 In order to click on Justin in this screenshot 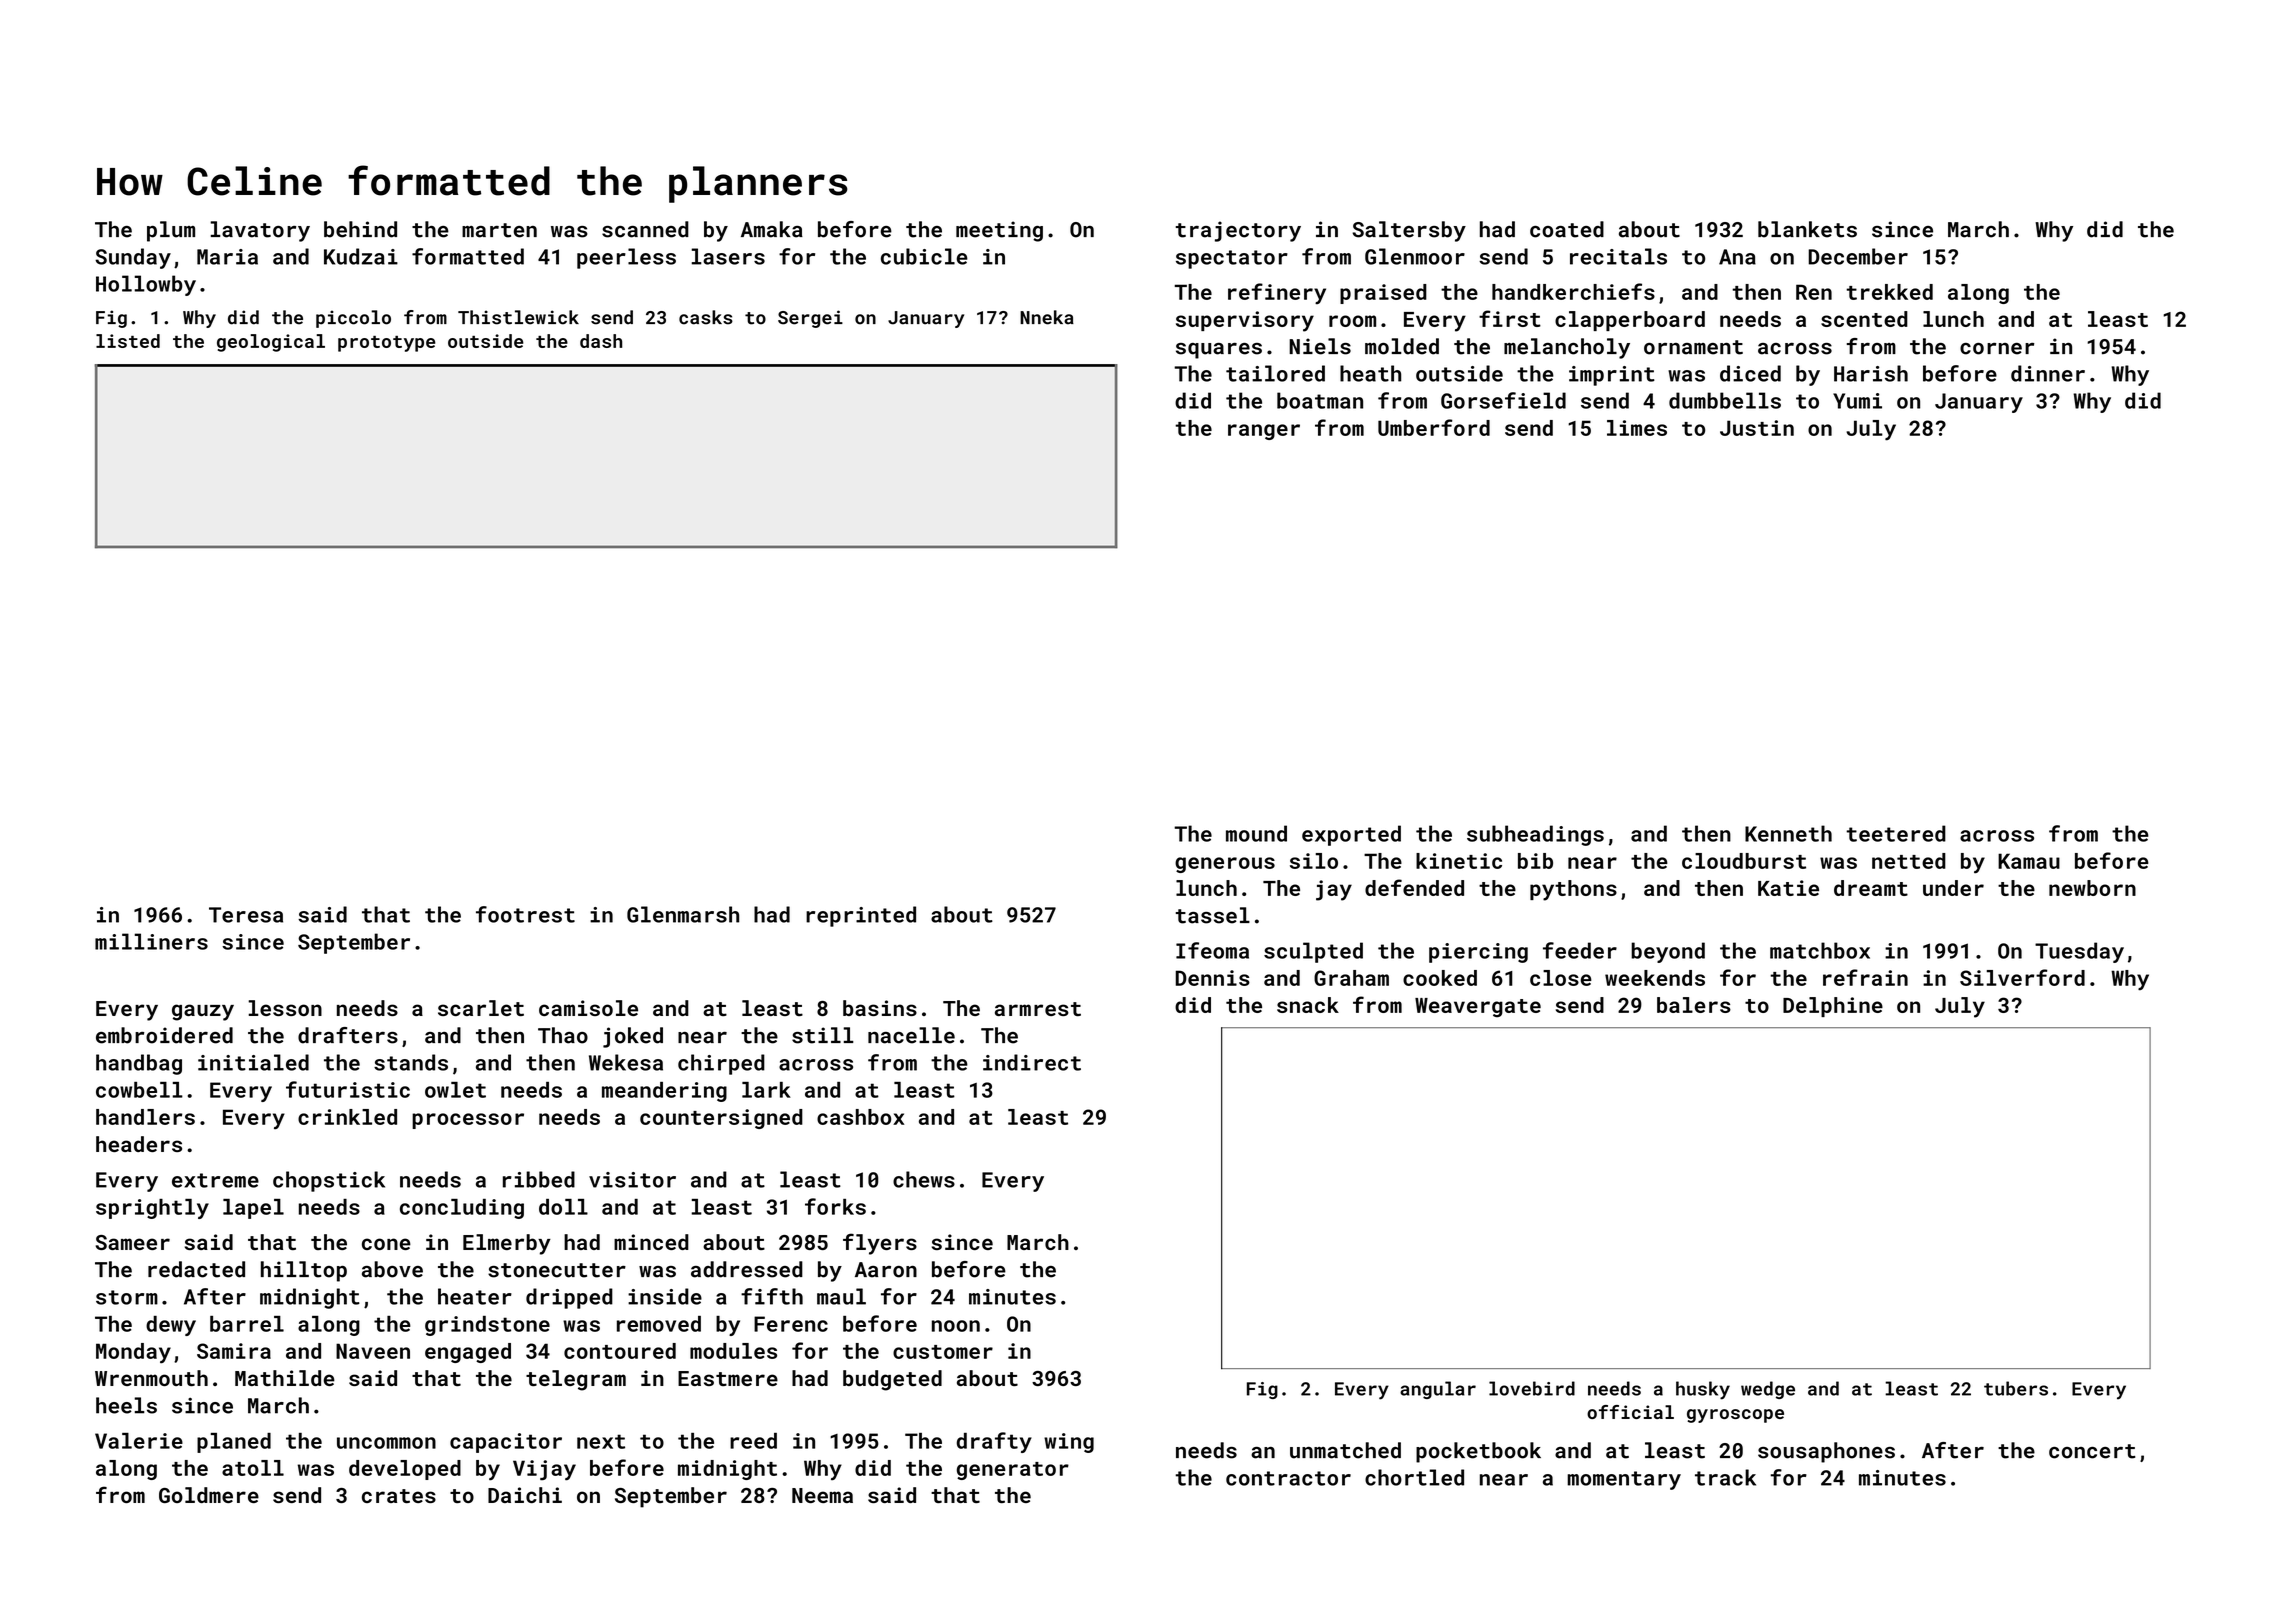, I will do `click(1757, 428)`.
